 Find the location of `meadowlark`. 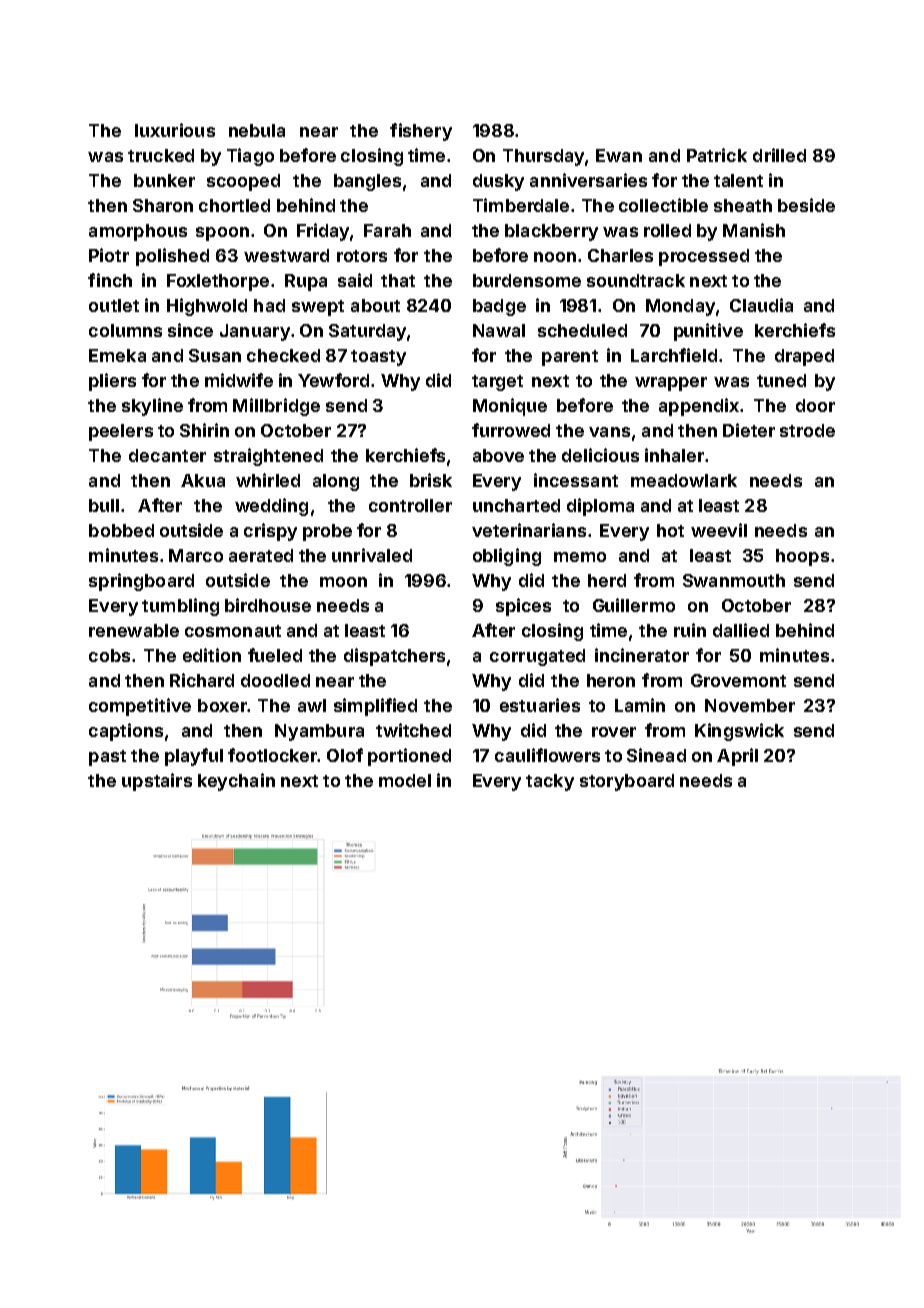

meadowlark is located at coordinates (684, 480).
